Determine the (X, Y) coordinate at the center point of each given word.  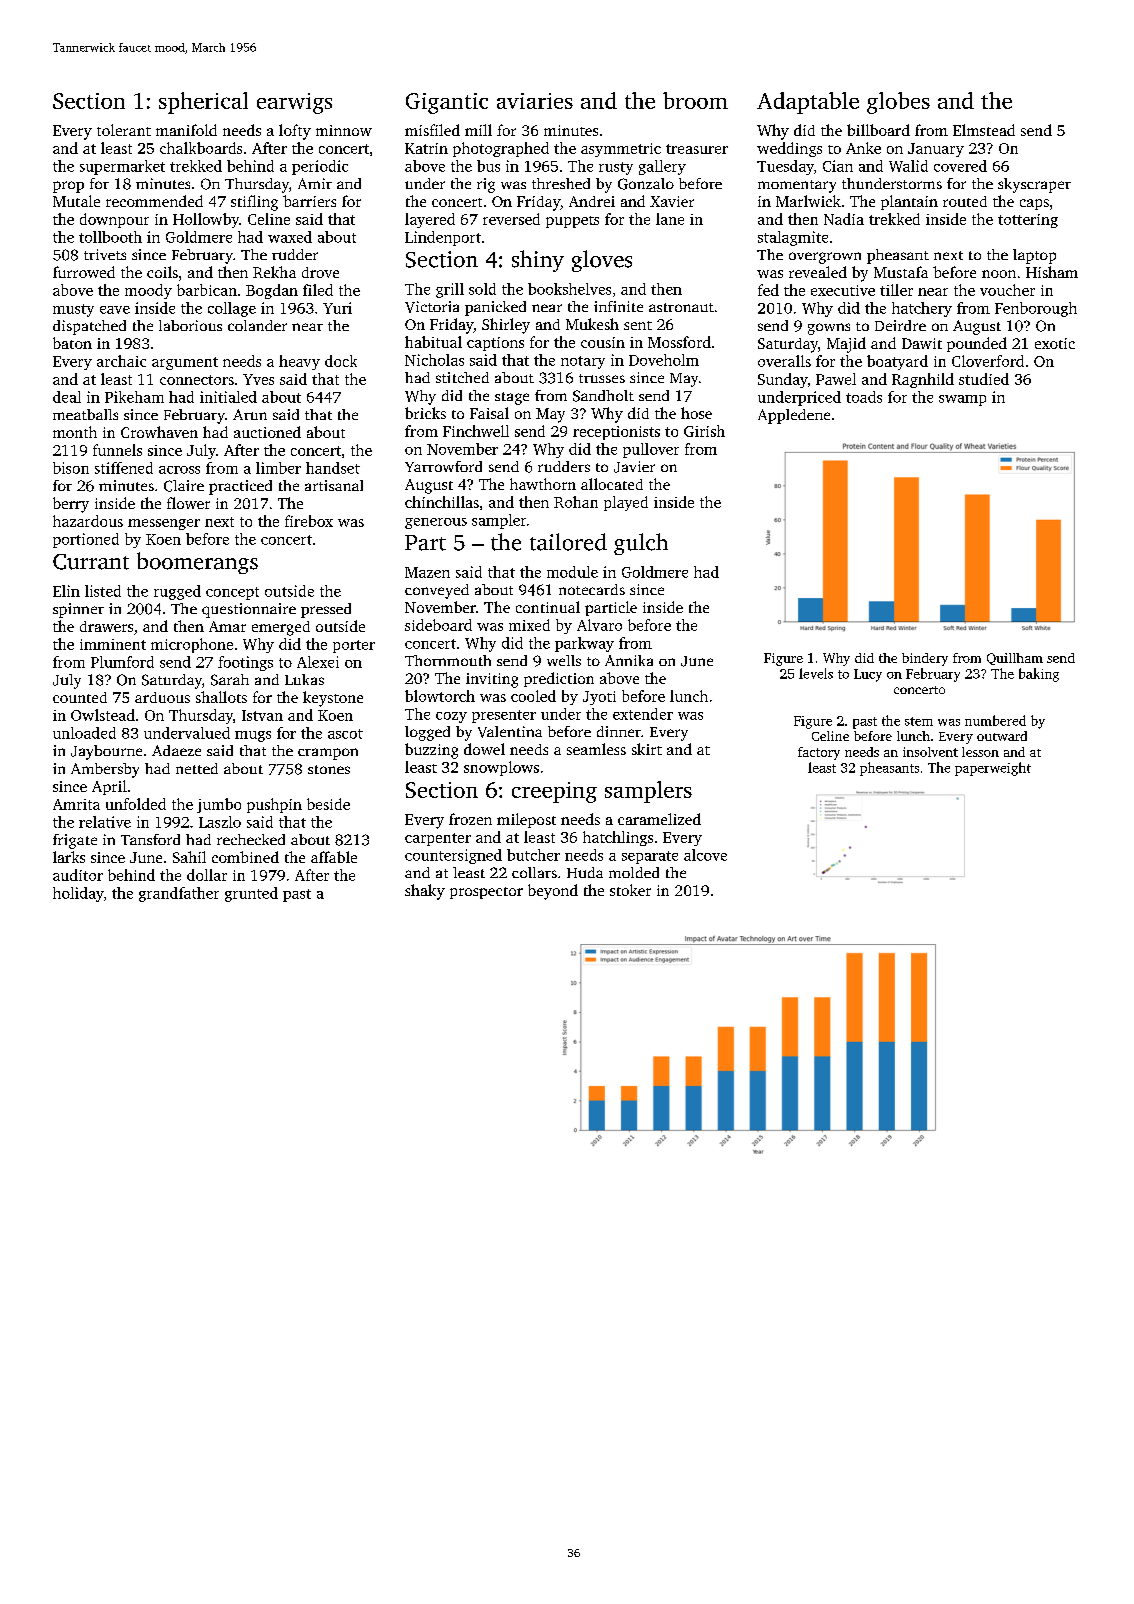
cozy (451, 717)
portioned (86, 540)
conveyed (437, 591)
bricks (425, 413)
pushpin (274, 805)
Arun (250, 414)
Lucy (868, 675)
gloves (602, 261)
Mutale (76, 201)
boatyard (897, 362)
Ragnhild (923, 380)
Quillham (1015, 659)
